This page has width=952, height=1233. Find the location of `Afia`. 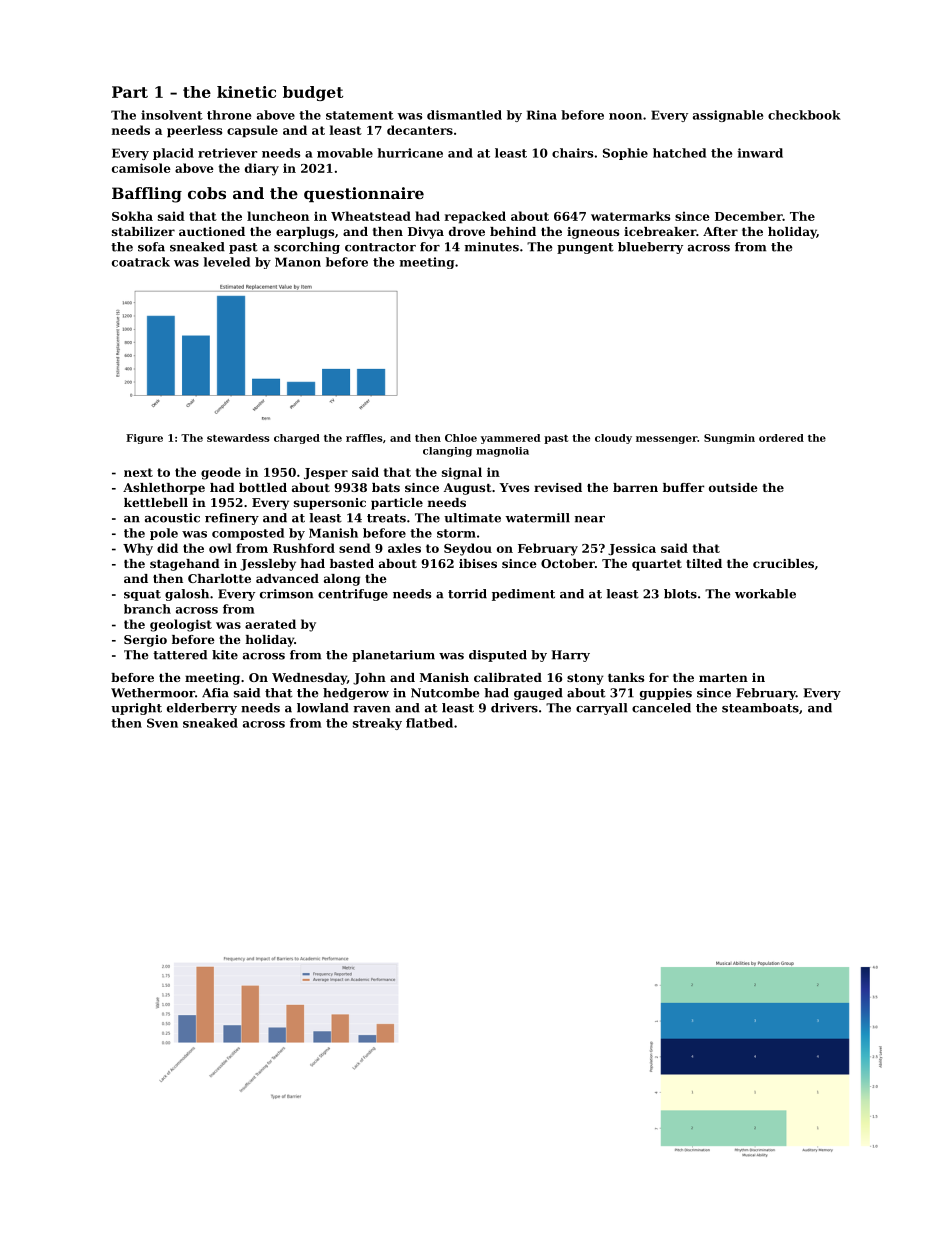

Afia is located at coordinates (215, 693).
